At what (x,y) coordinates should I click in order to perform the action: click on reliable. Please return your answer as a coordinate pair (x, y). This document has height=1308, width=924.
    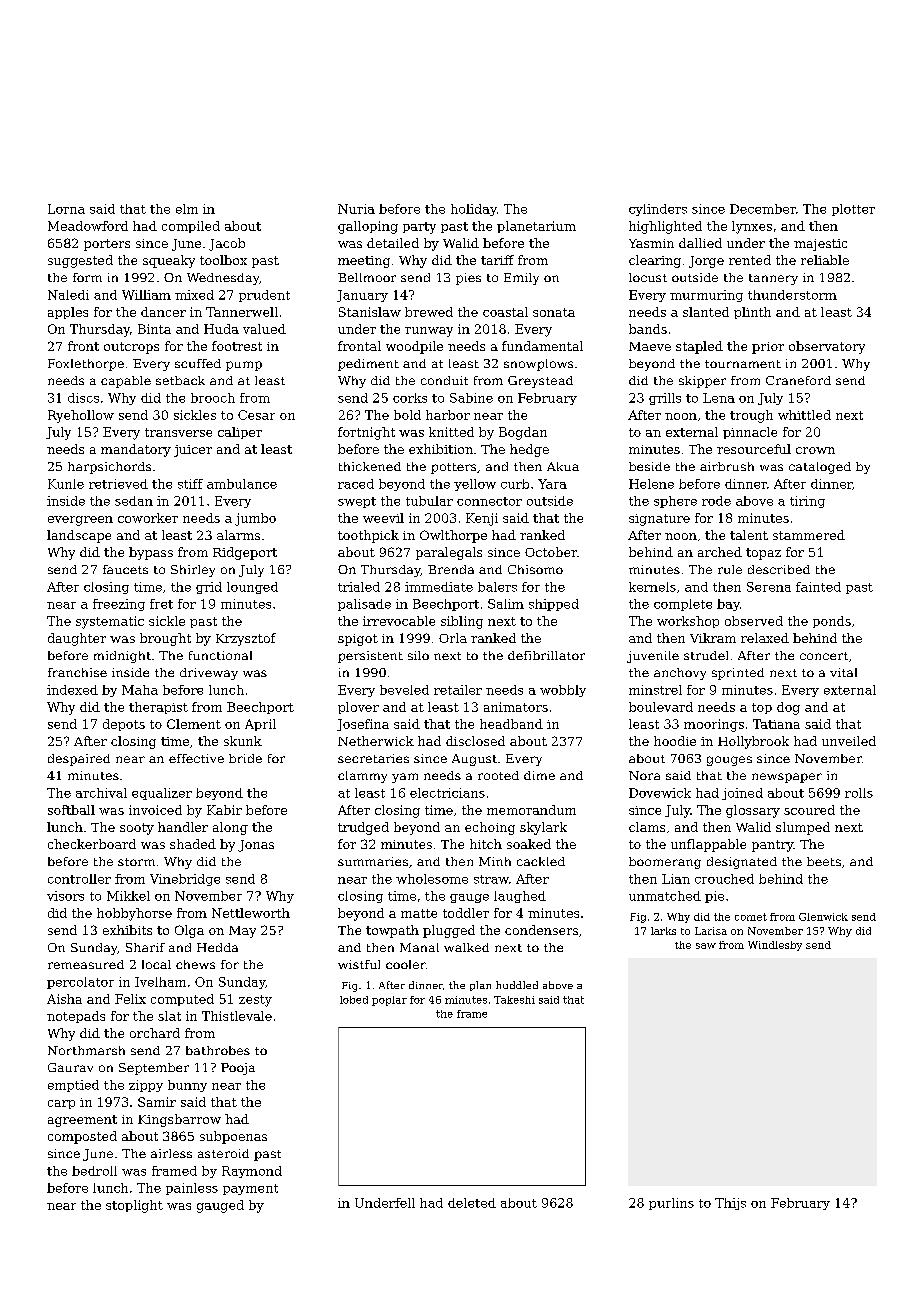
    Looking at the image, I should click on (825, 260).
